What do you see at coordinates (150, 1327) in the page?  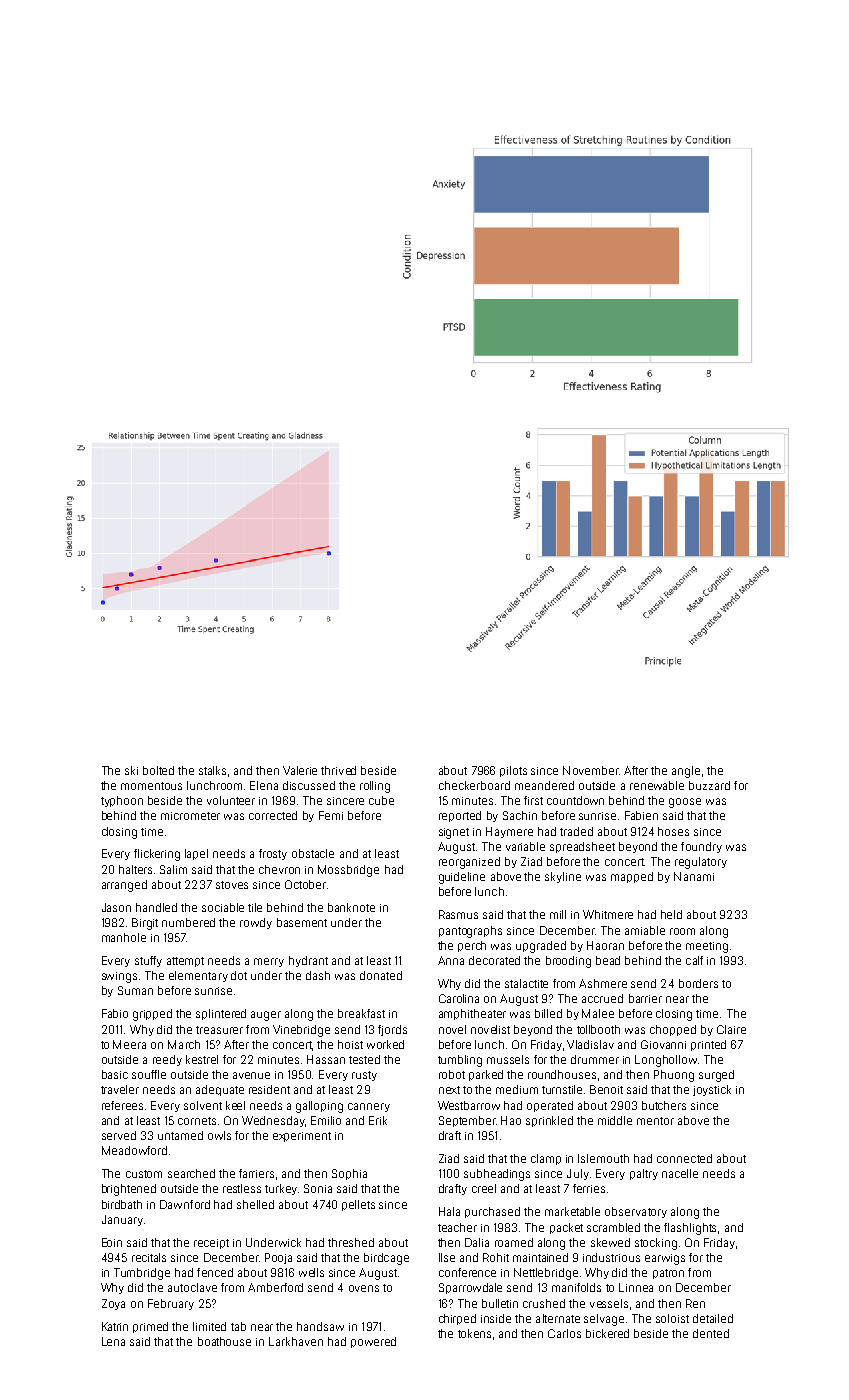 I see `primed` at bounding box center [150, 1327].
